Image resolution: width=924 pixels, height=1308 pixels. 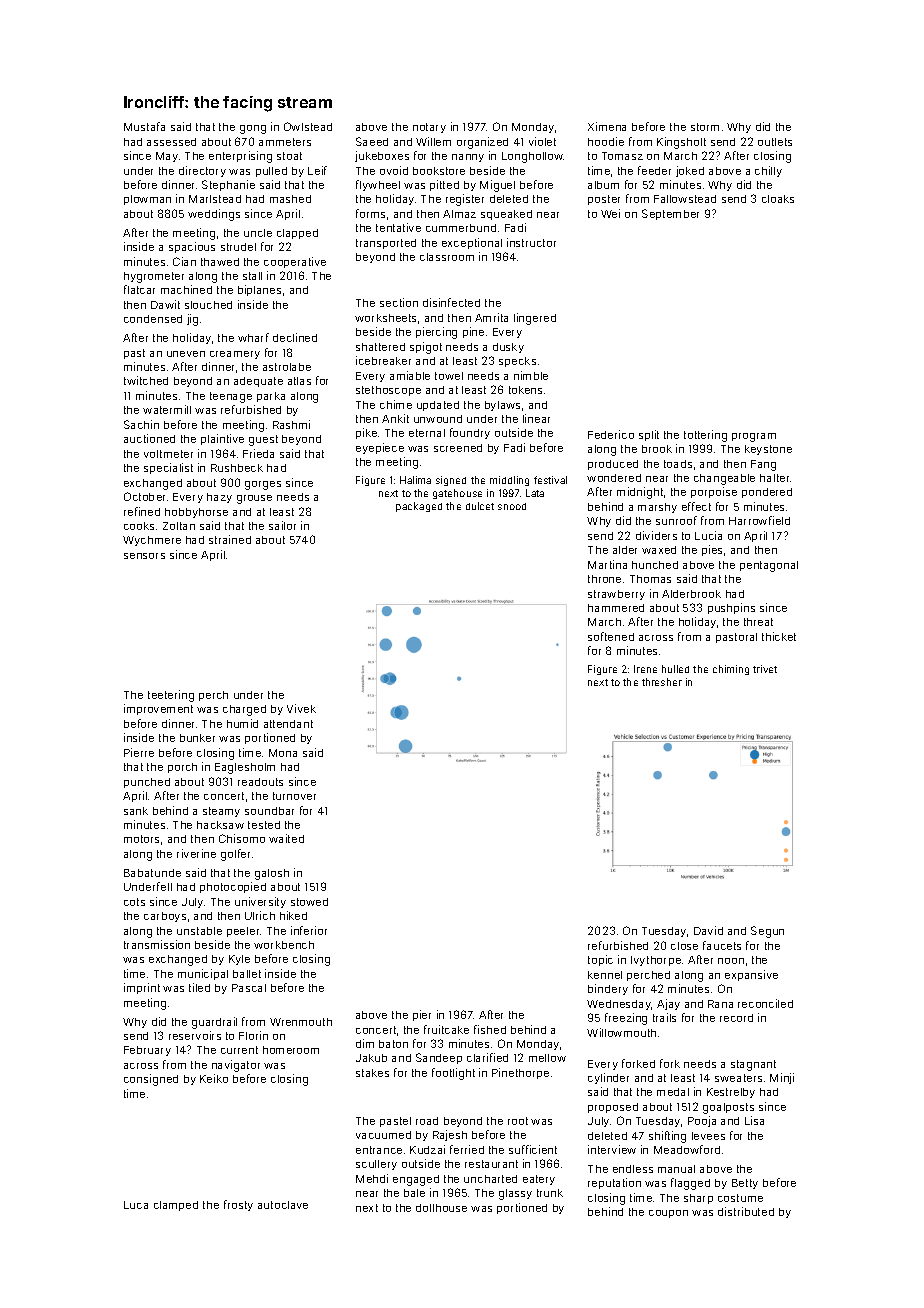 What do you see at coordinates (668, 1214) in the screenshot?
I see `coupon` at bounding box center [668, 1214].
